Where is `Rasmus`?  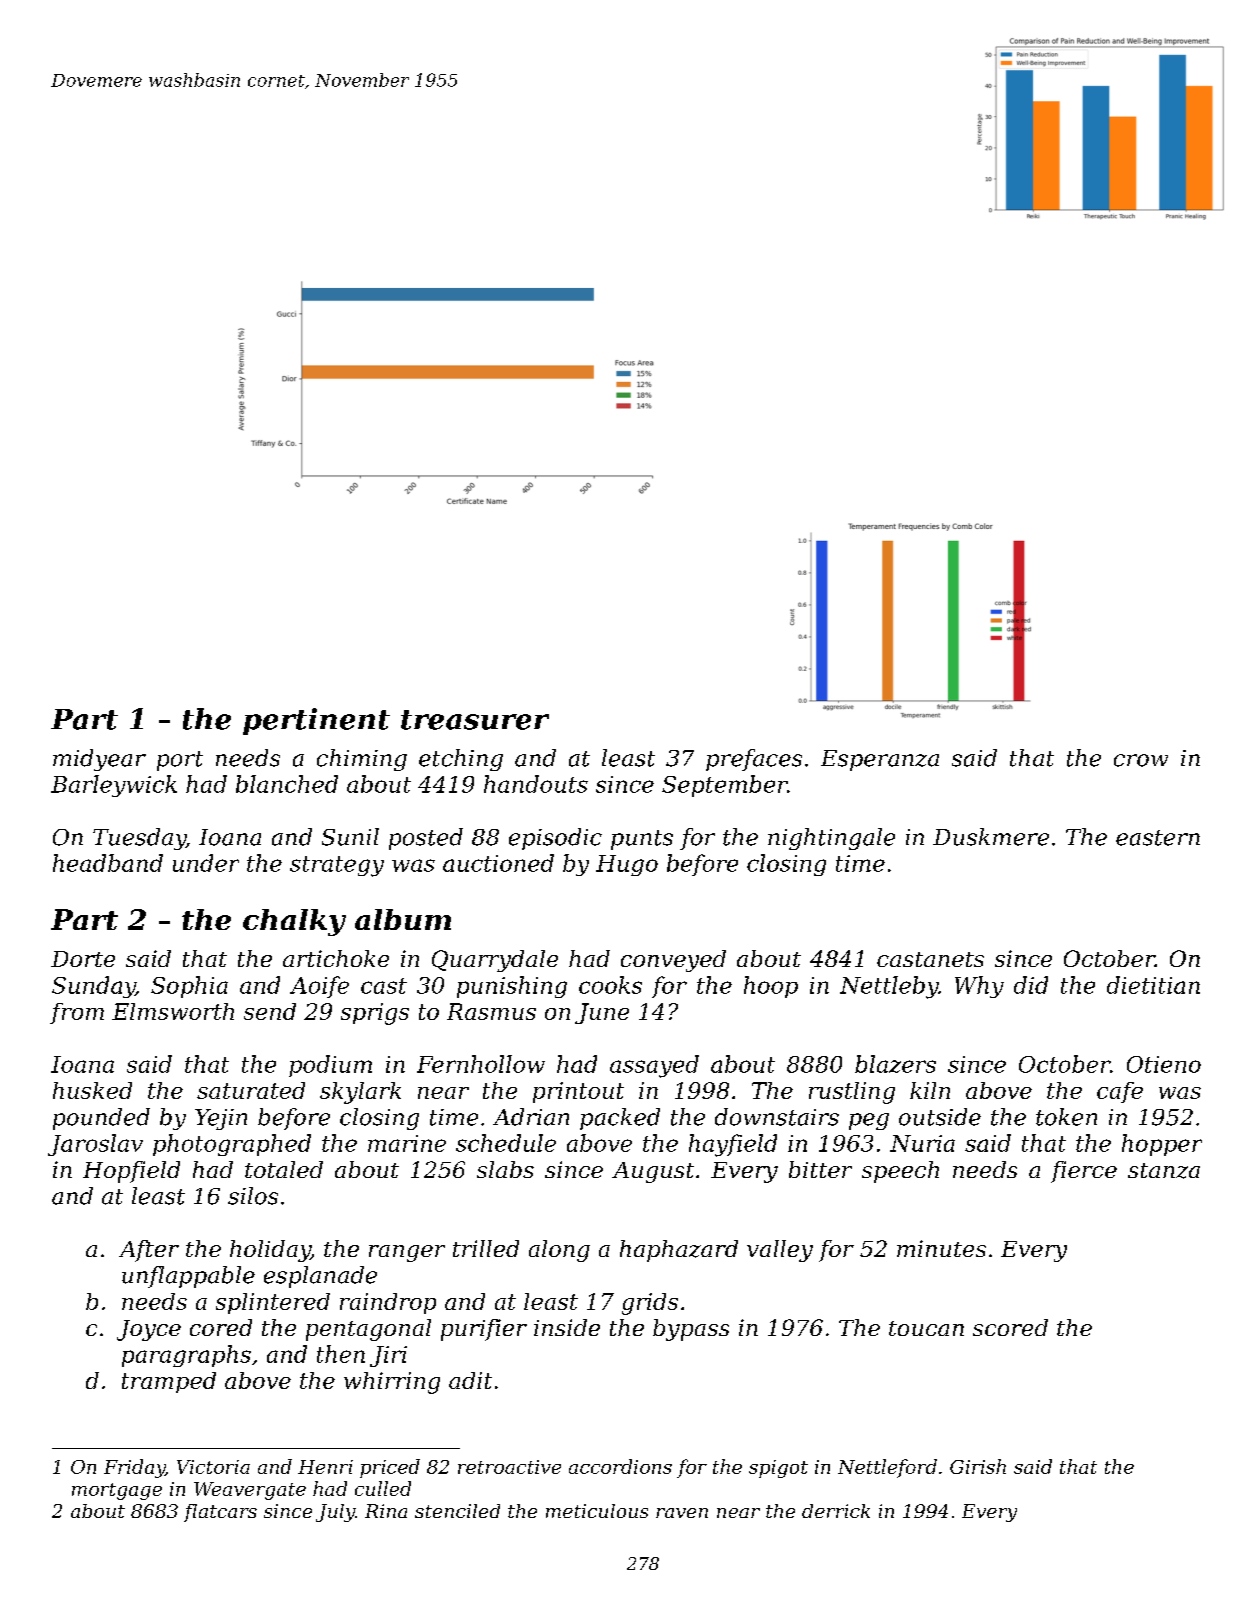 Rasmus is located at coordinates (491, 1011).
